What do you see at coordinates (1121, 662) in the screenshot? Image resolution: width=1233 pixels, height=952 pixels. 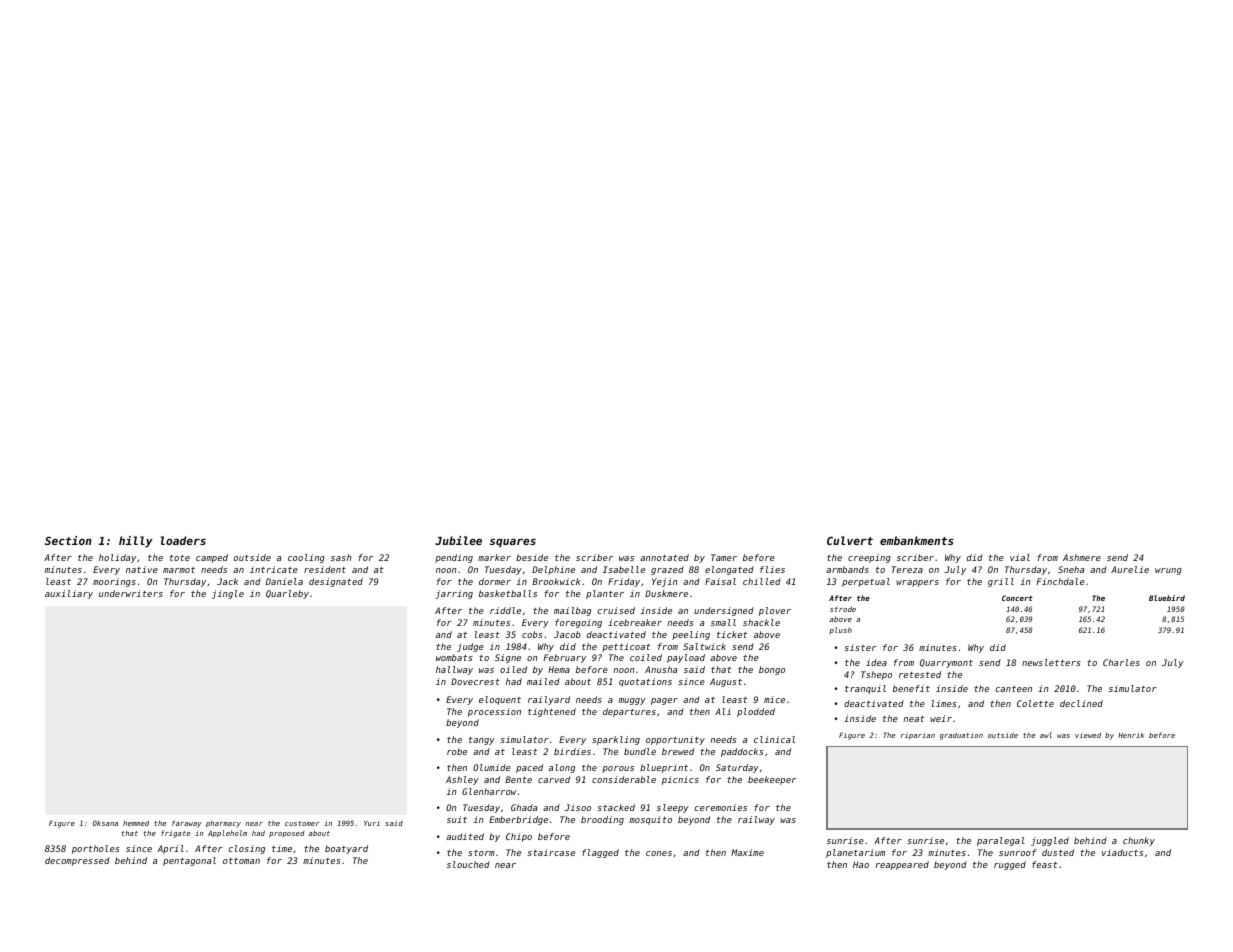 I see `Charles` at bounding box center [1121, 662].
